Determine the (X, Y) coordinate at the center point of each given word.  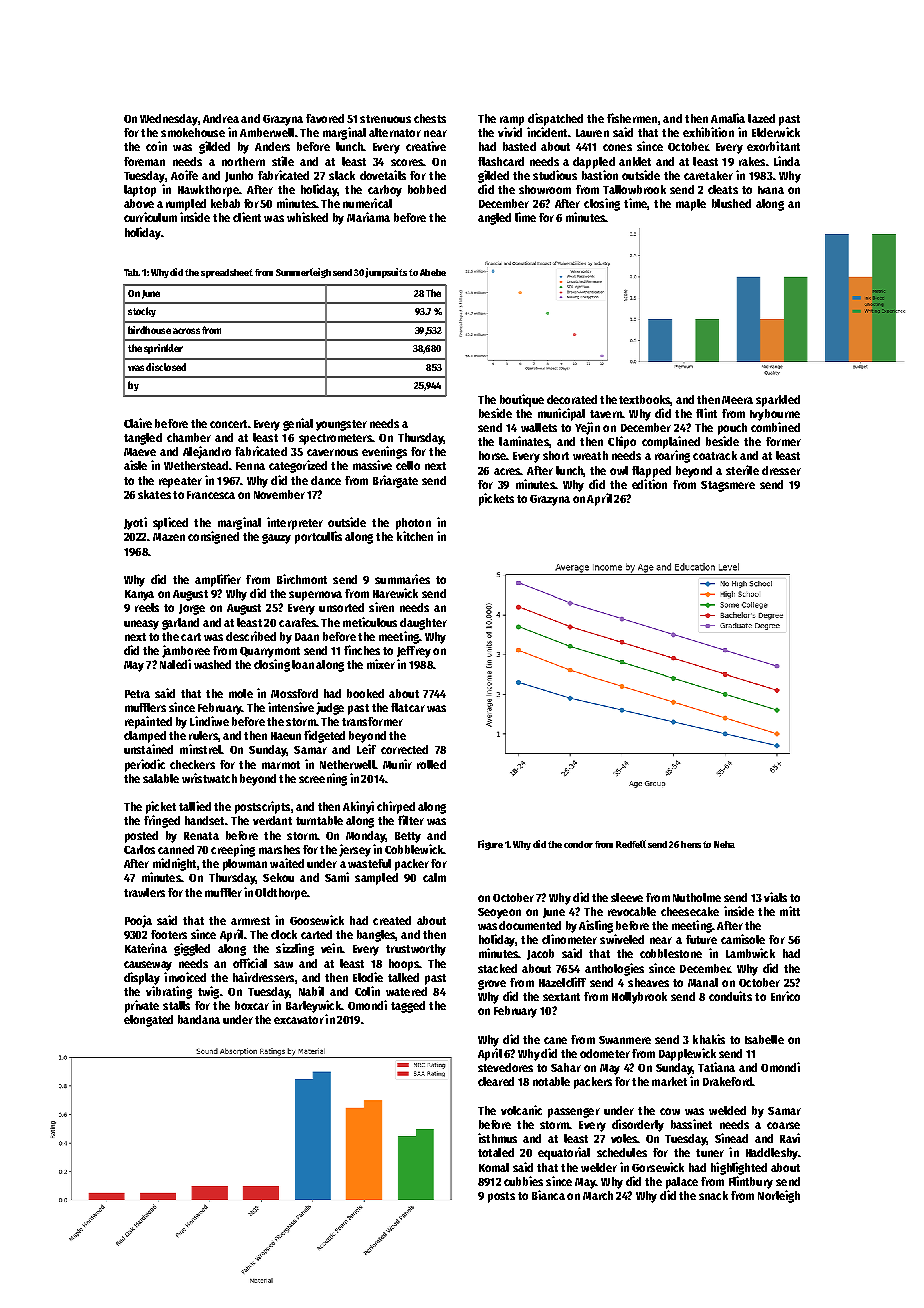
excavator (299, 1020)
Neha (724, 844)
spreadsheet (227, 273)
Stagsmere (728, 486)
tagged (408, 1007)
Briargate (395, 481)
